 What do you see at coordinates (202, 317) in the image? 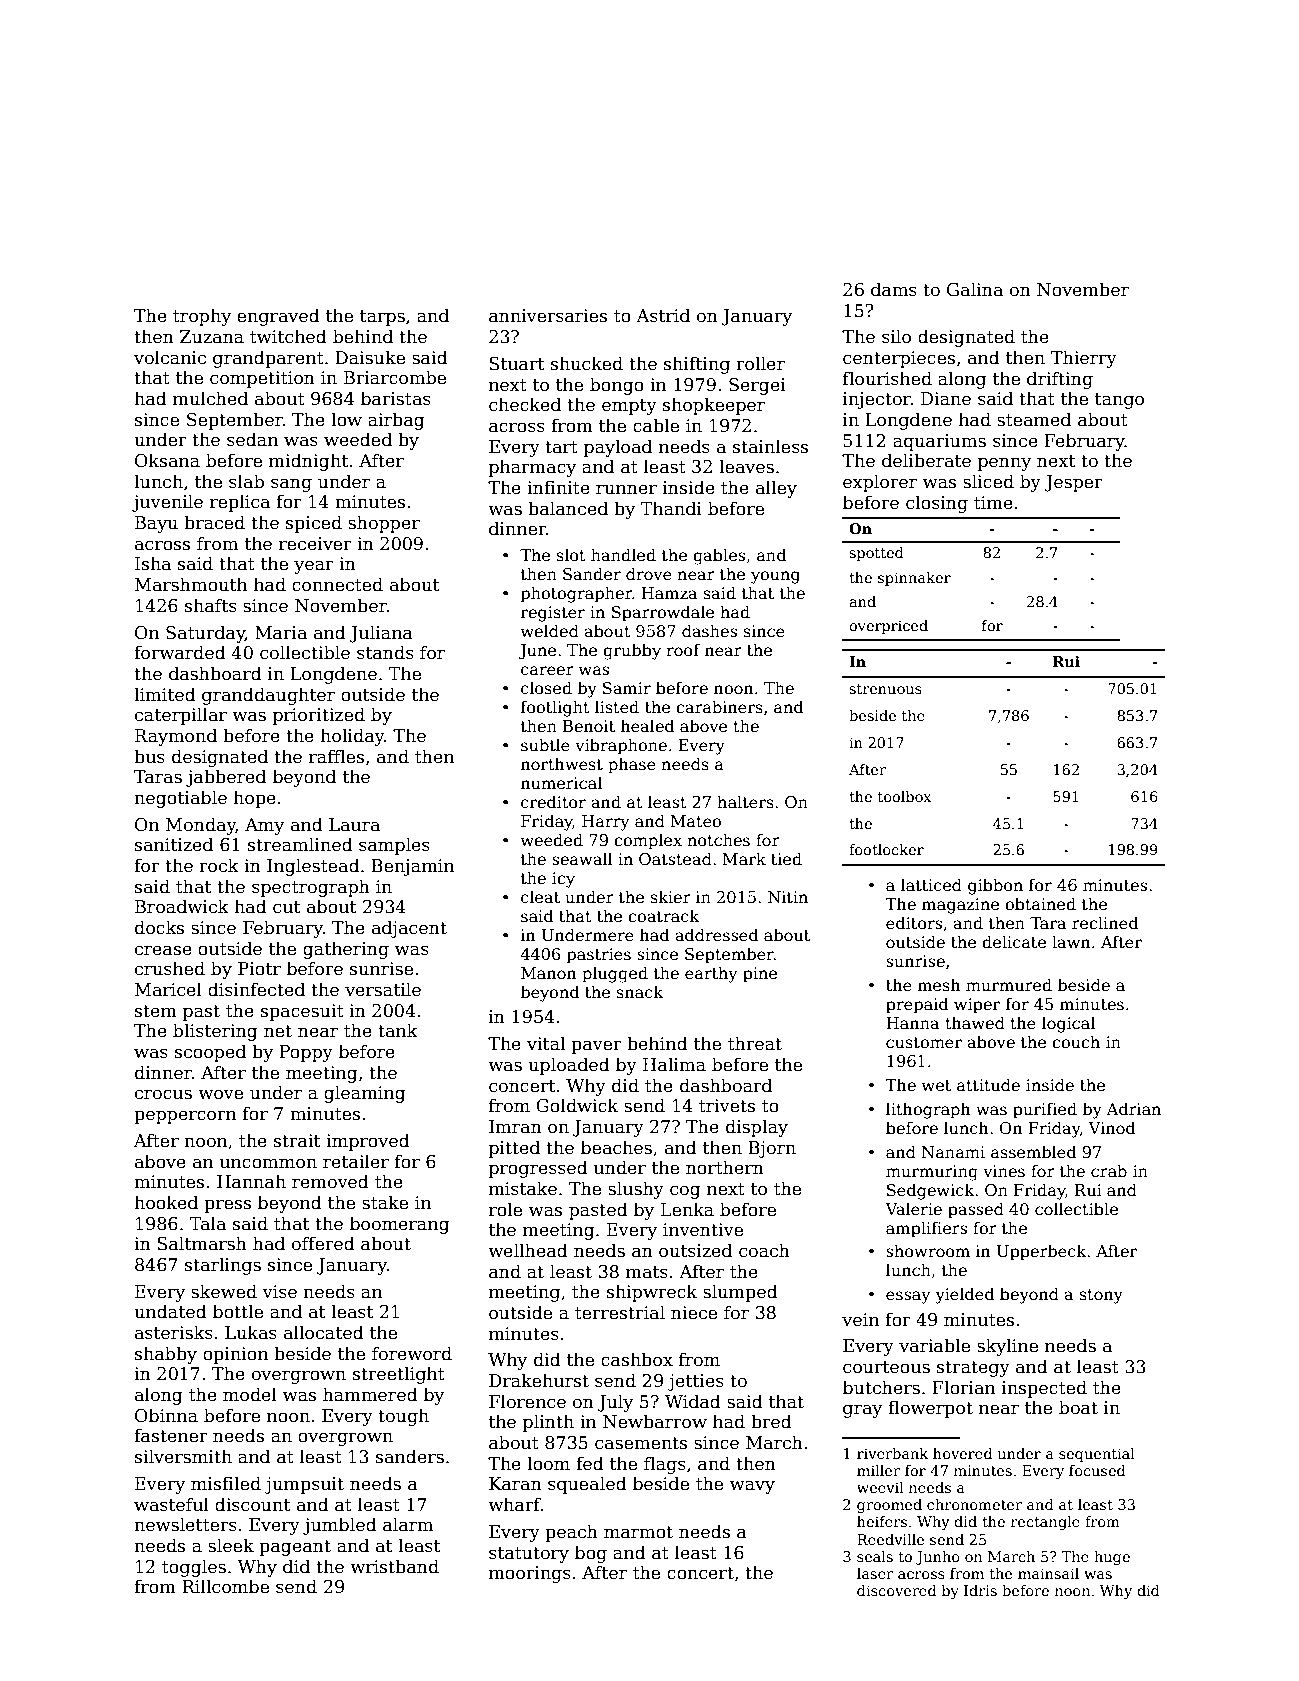
I see `trophy` at bounding box center [202, 317].
